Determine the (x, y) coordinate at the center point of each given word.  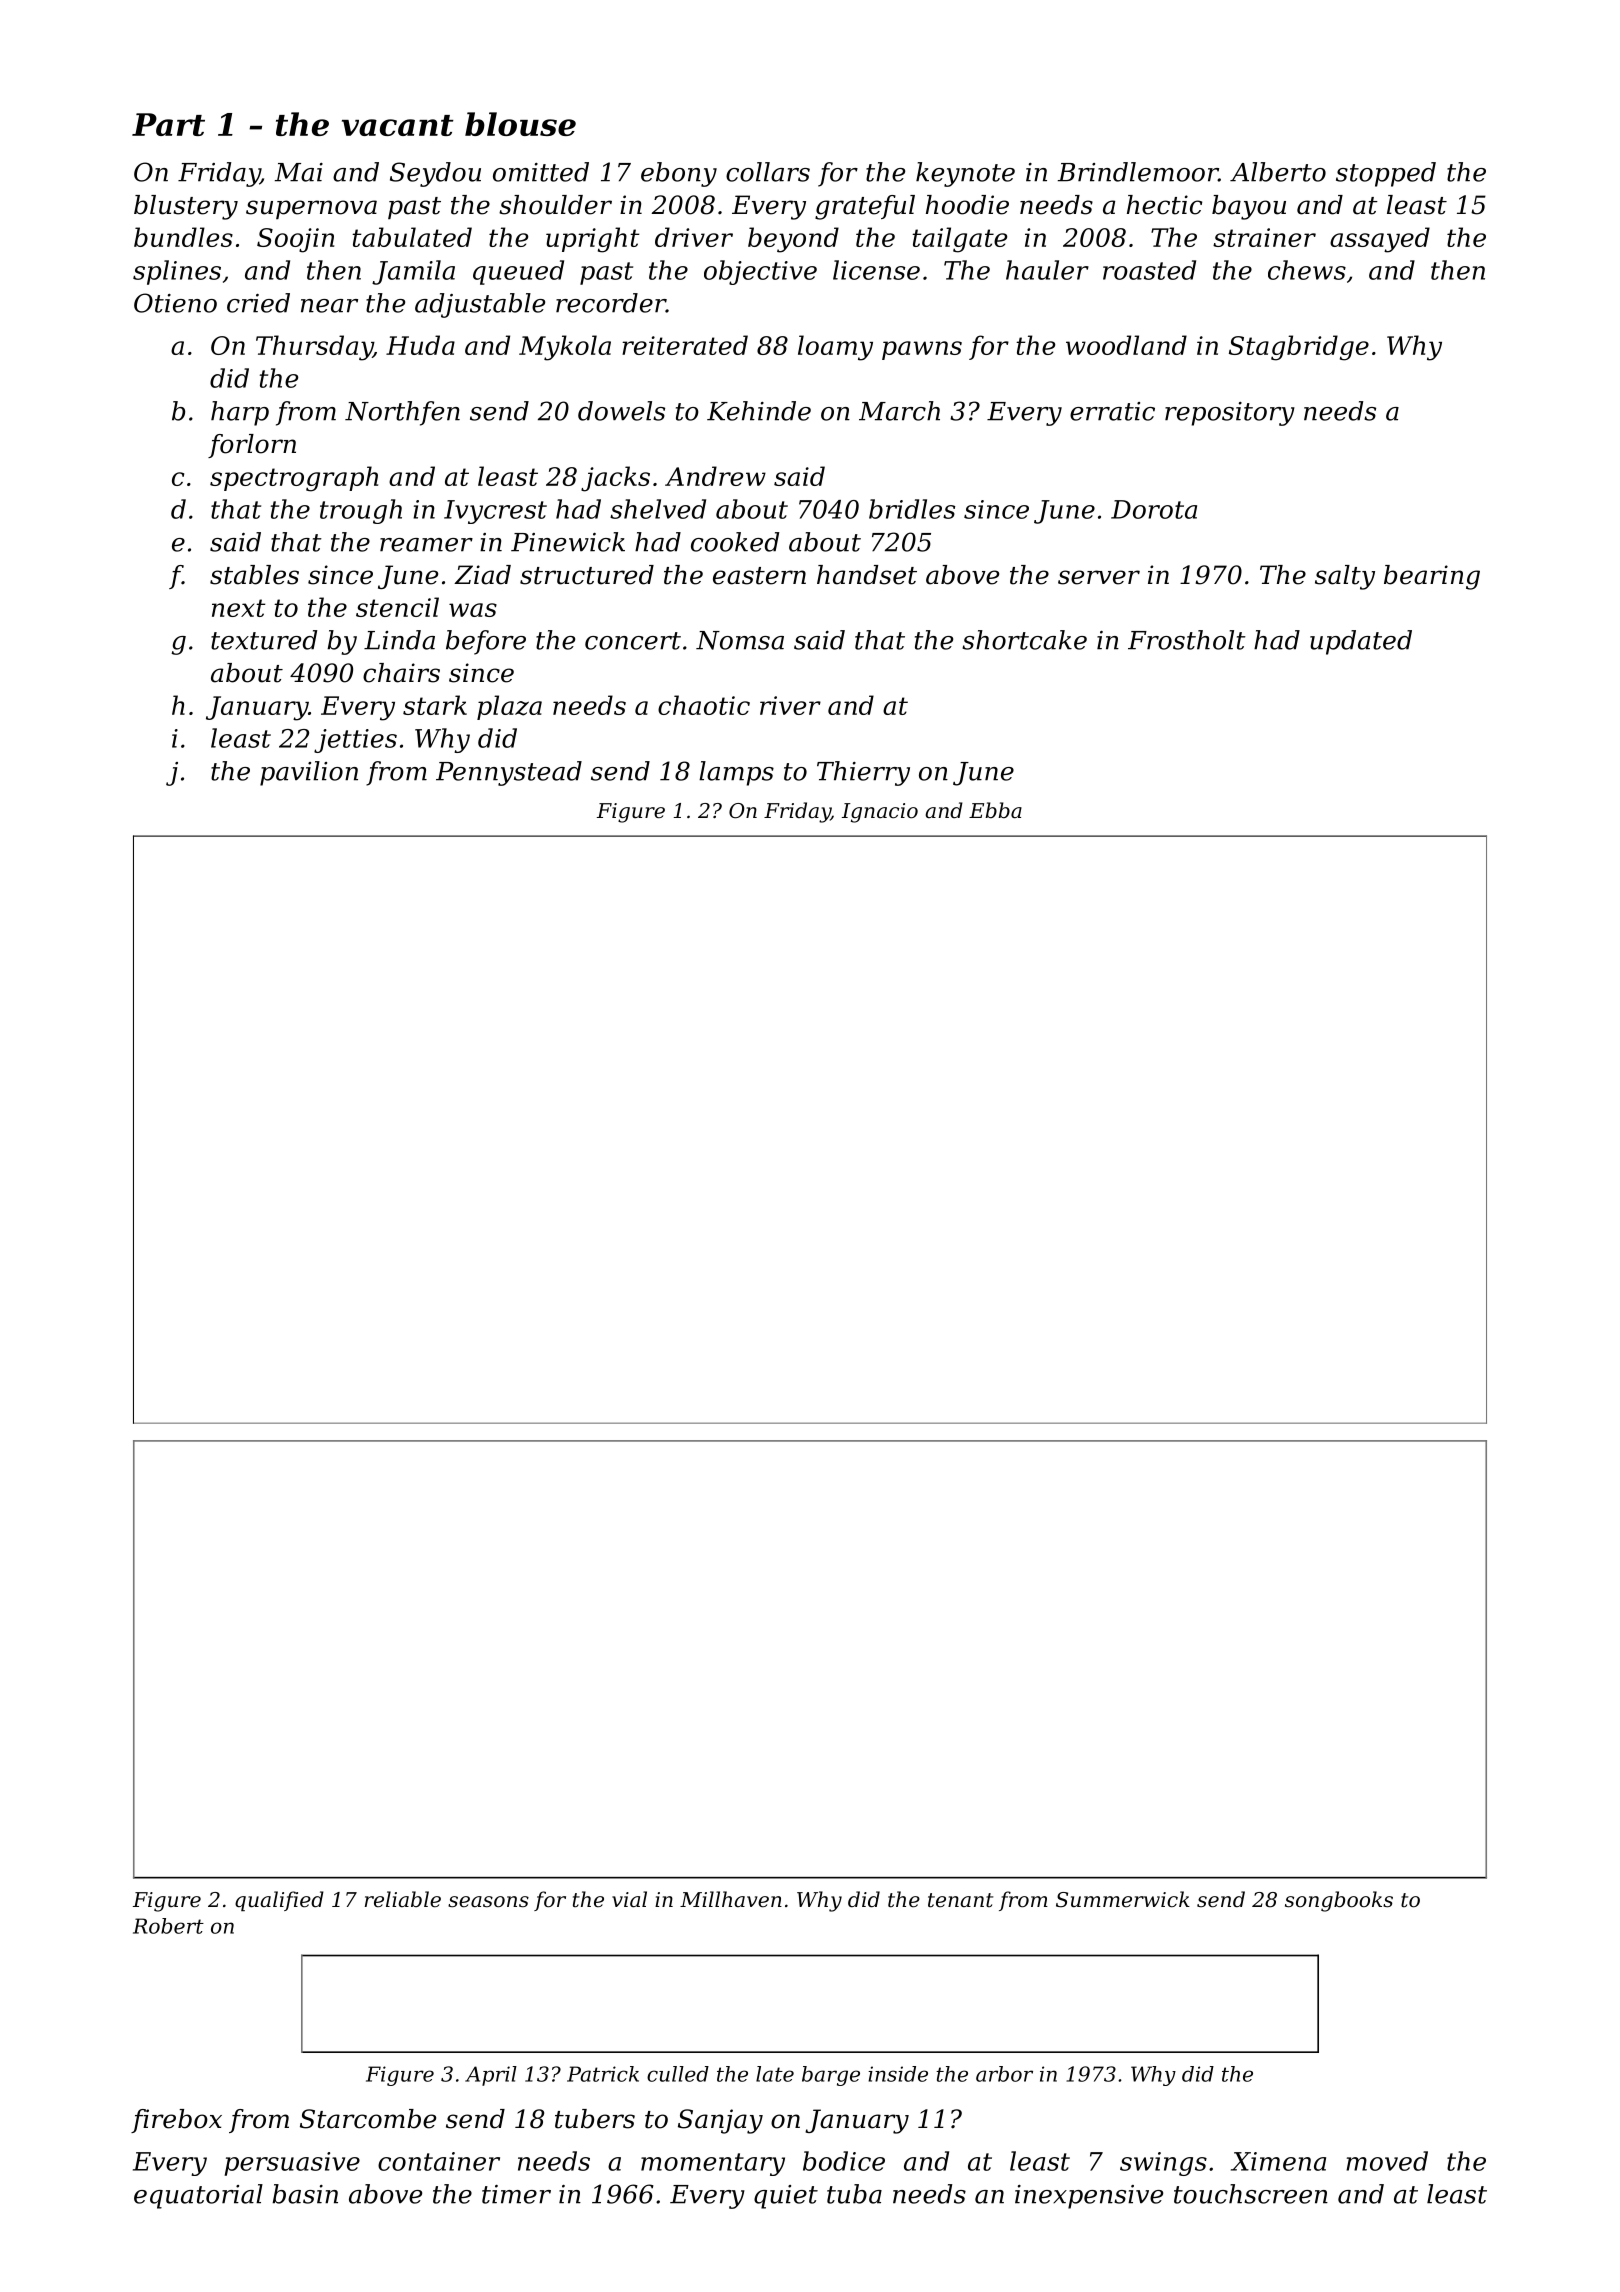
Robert (168, 1926)
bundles (183, 237)
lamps (736, 773)
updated (1361, 642)
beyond (793, 240)
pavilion (309, 773)
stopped (1386, 174)
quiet (786, 2197)
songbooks (1339, 1901)
